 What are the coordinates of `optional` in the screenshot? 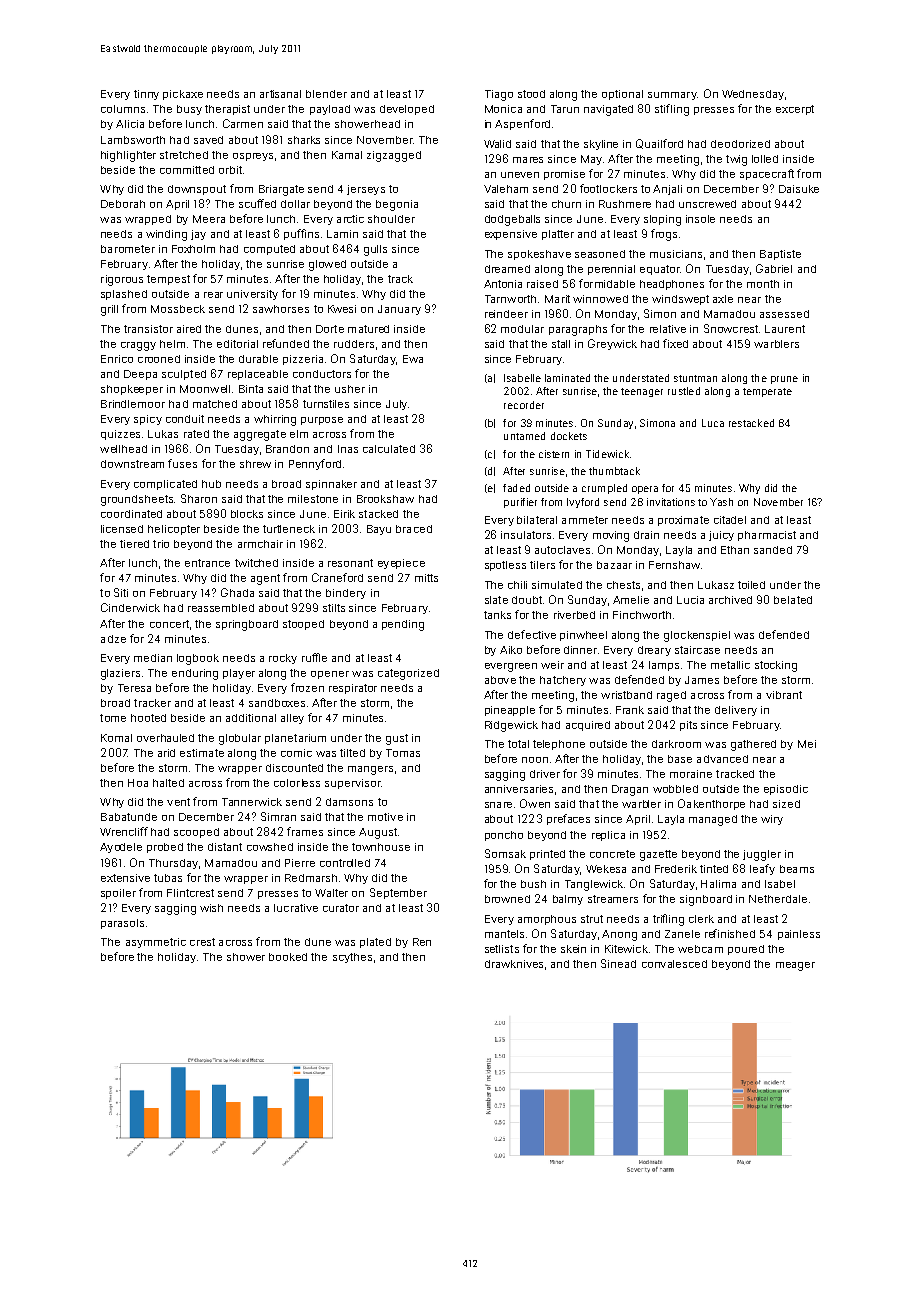 It's located at (622, 95).
